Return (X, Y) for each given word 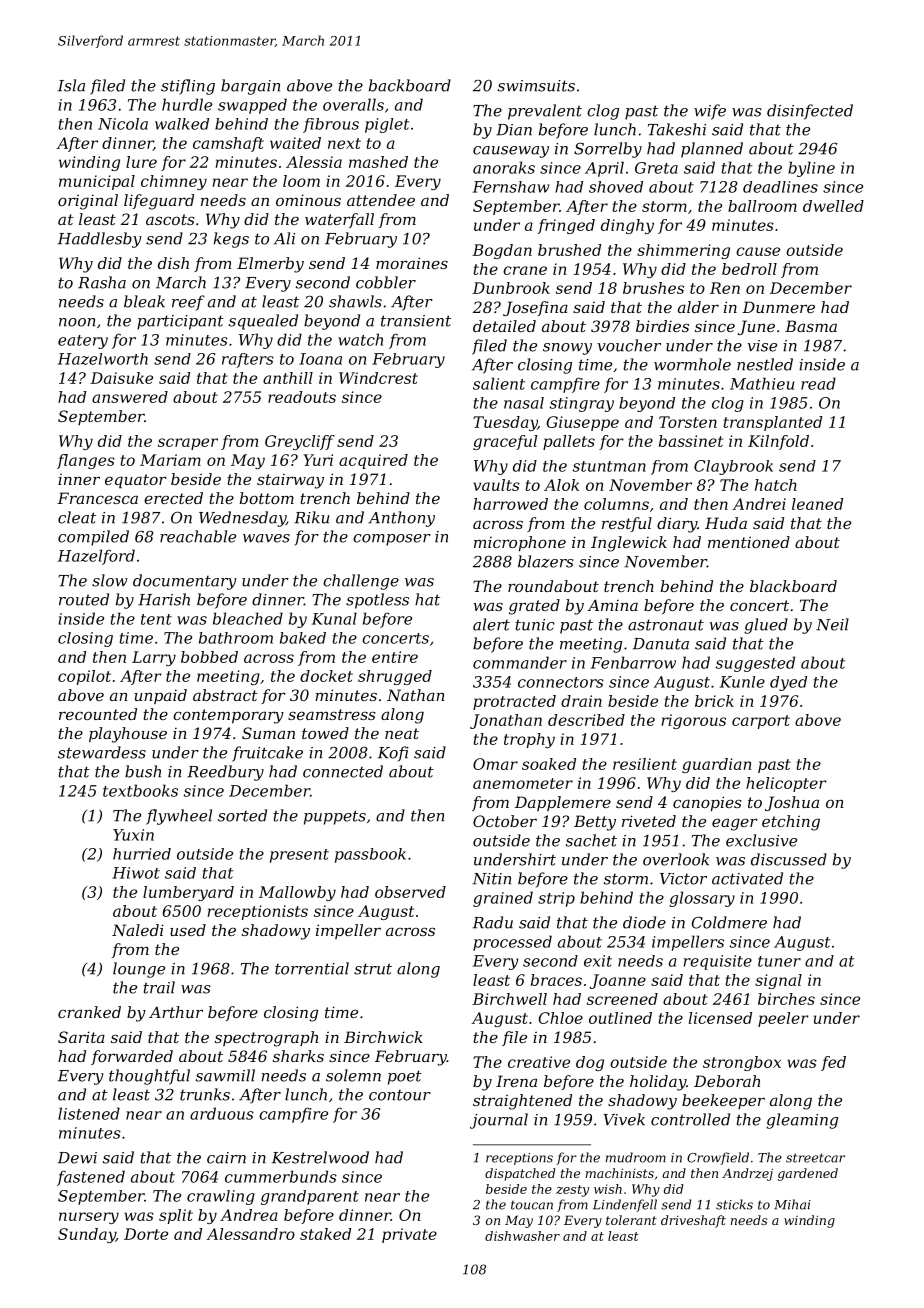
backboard (410, 85)
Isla (71, 85)
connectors (561, 682)
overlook (676, 859)
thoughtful (149, 1077)
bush (143, 771)
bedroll (749, 269)
